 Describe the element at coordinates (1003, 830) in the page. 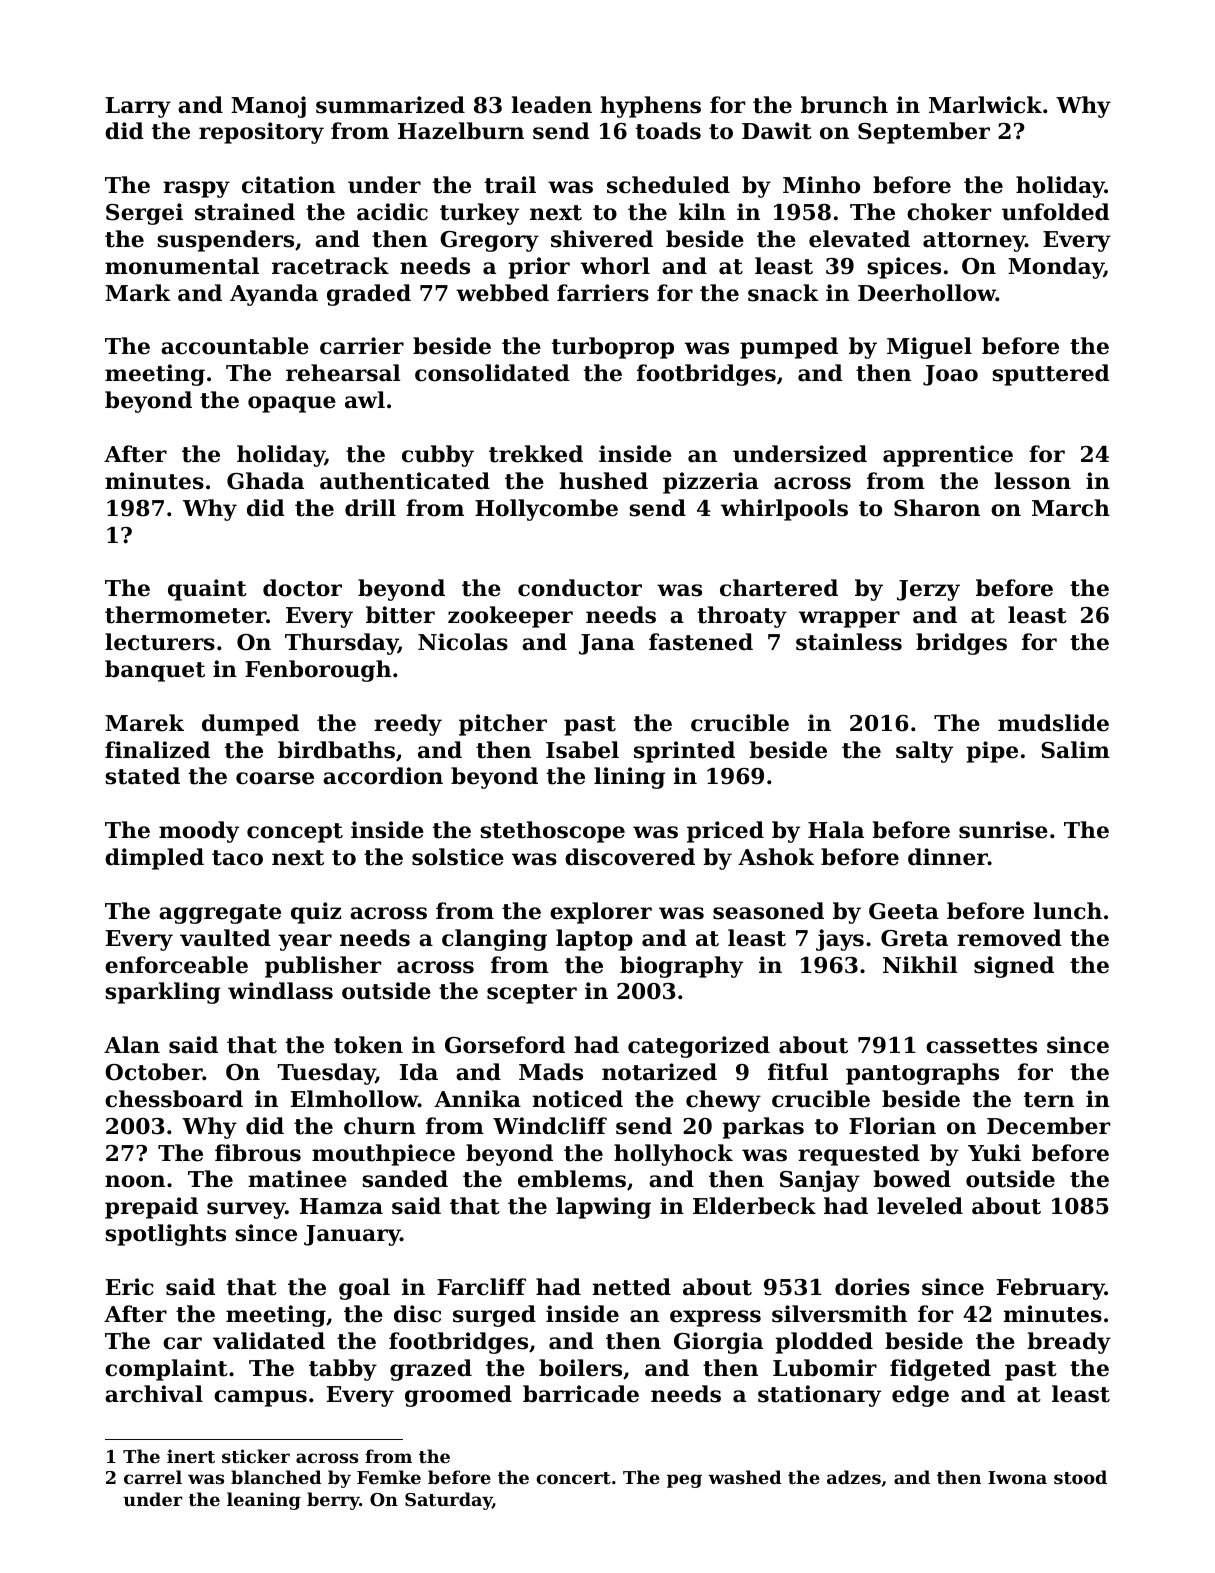

I see `sunrise` at that location.
